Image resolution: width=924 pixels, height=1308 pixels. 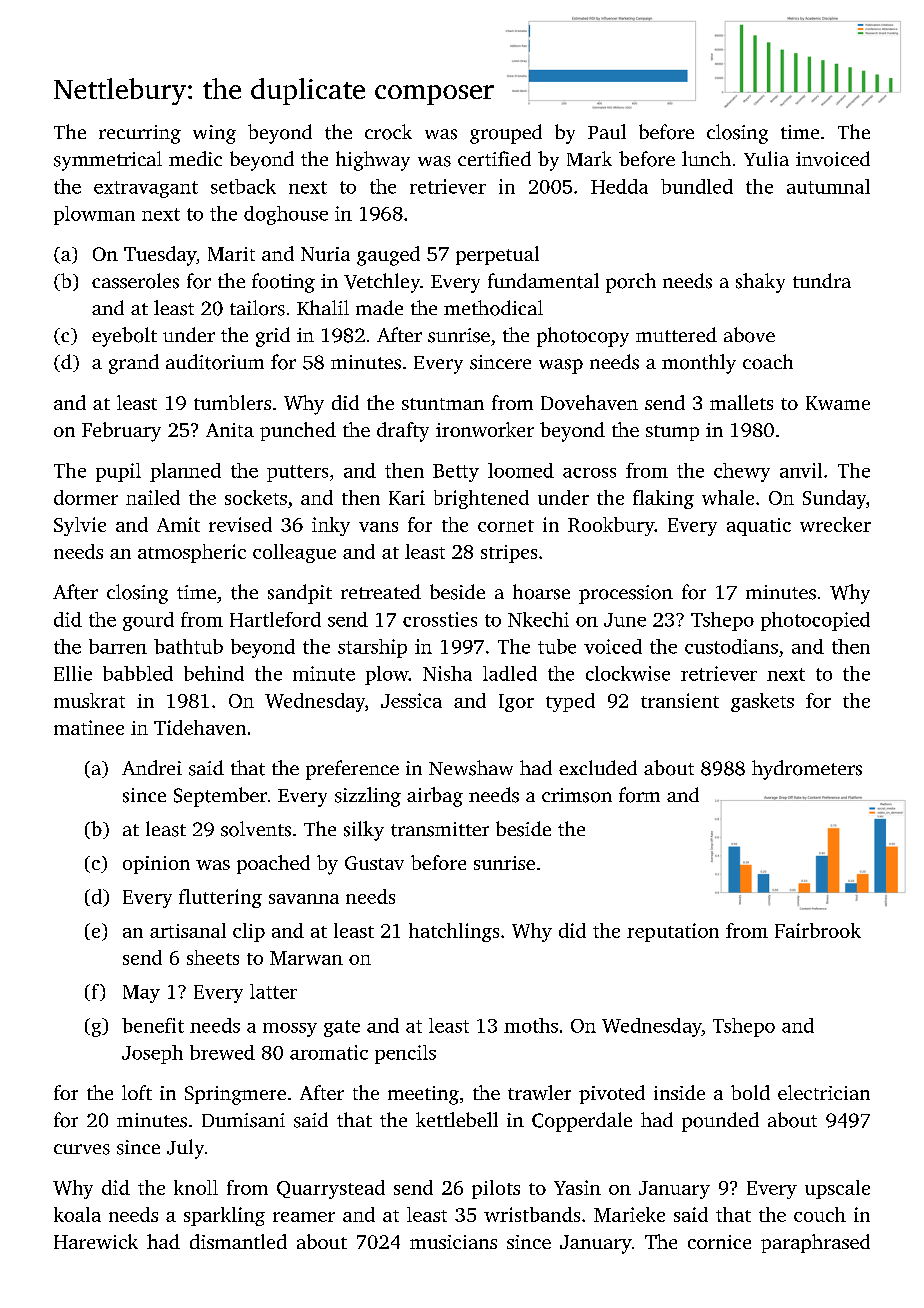 What do you see at coordinates (824, 1092) in the document?
I see `electrician` at bounding box center [824, 1092].
